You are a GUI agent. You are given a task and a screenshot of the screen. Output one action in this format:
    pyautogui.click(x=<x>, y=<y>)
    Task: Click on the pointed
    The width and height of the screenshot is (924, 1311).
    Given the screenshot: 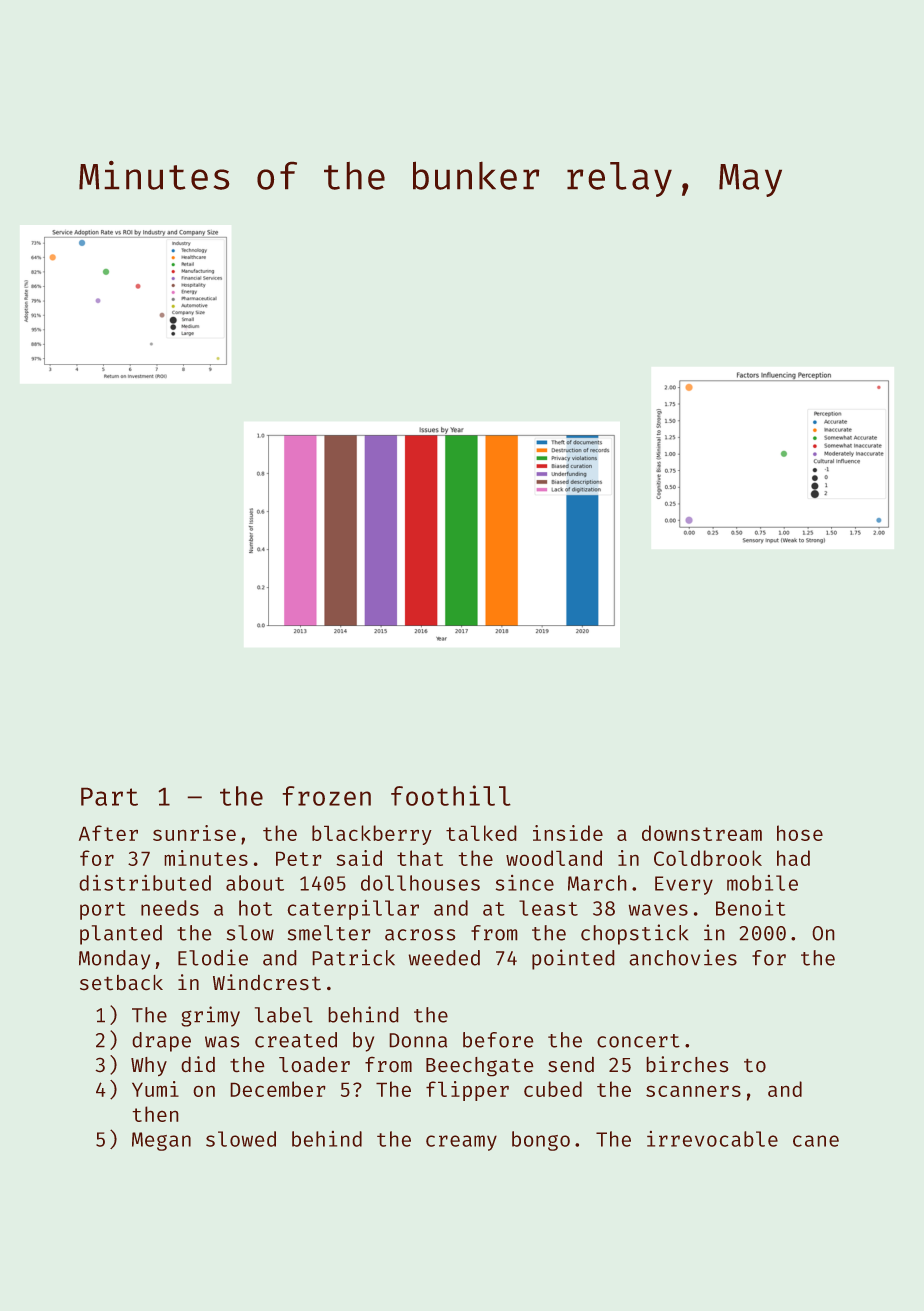 What is the action you would take?
    pyautogui.click(x=573, y=959)
